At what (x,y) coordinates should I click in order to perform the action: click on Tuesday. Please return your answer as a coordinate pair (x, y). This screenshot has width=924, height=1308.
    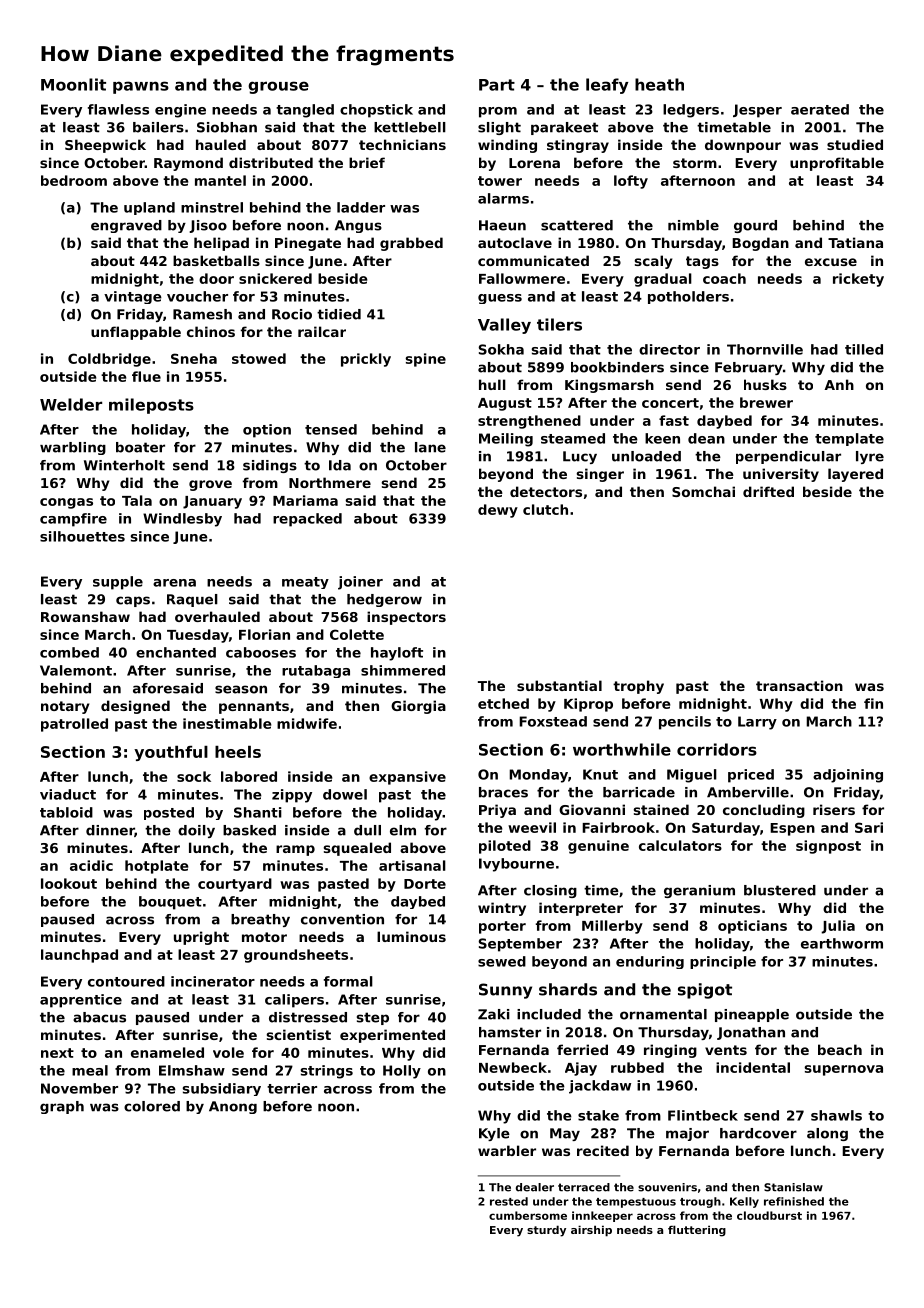
    Looking at the image, I should click on (198, 636).
